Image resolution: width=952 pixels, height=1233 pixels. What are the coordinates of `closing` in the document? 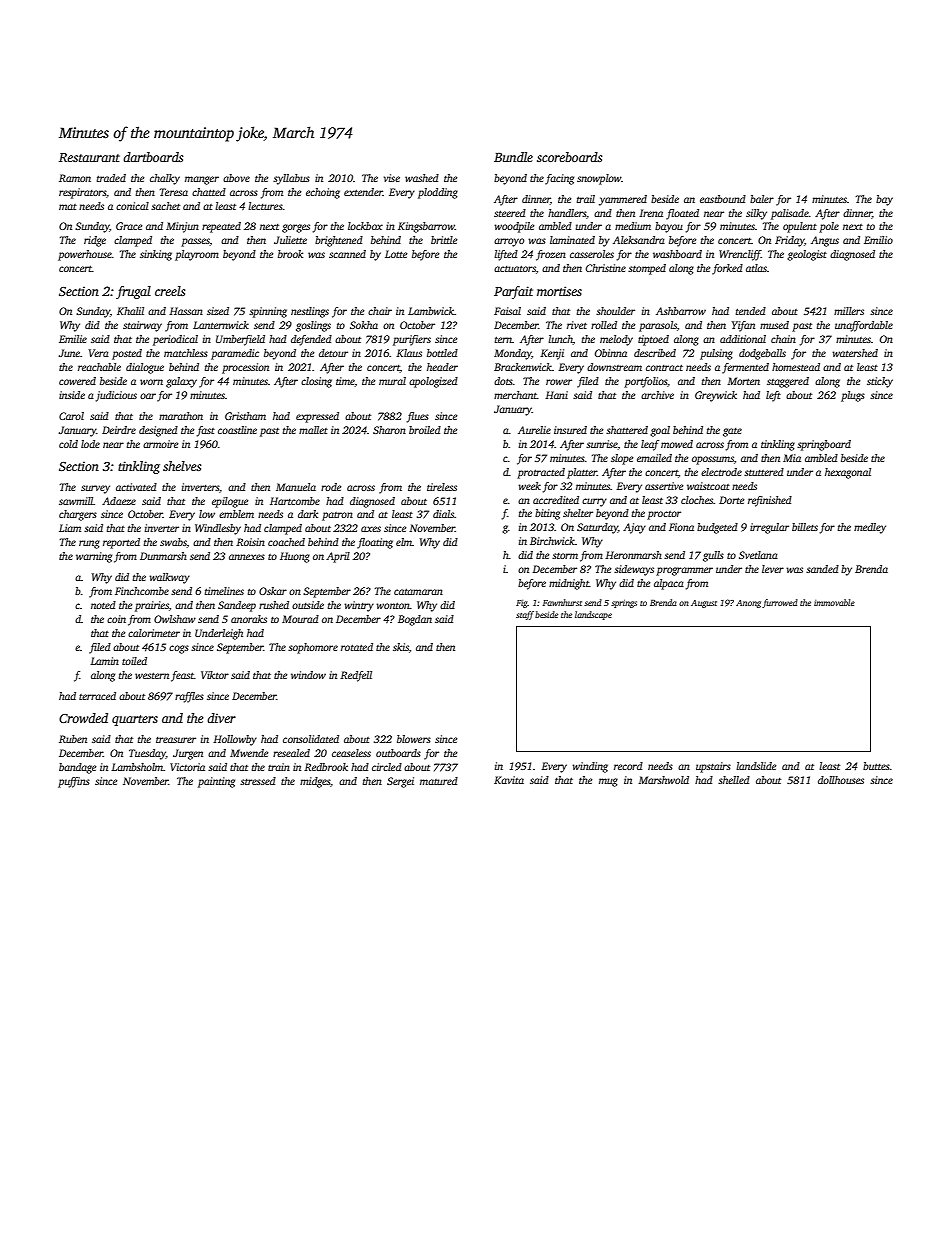 It's located at (316, 382).
